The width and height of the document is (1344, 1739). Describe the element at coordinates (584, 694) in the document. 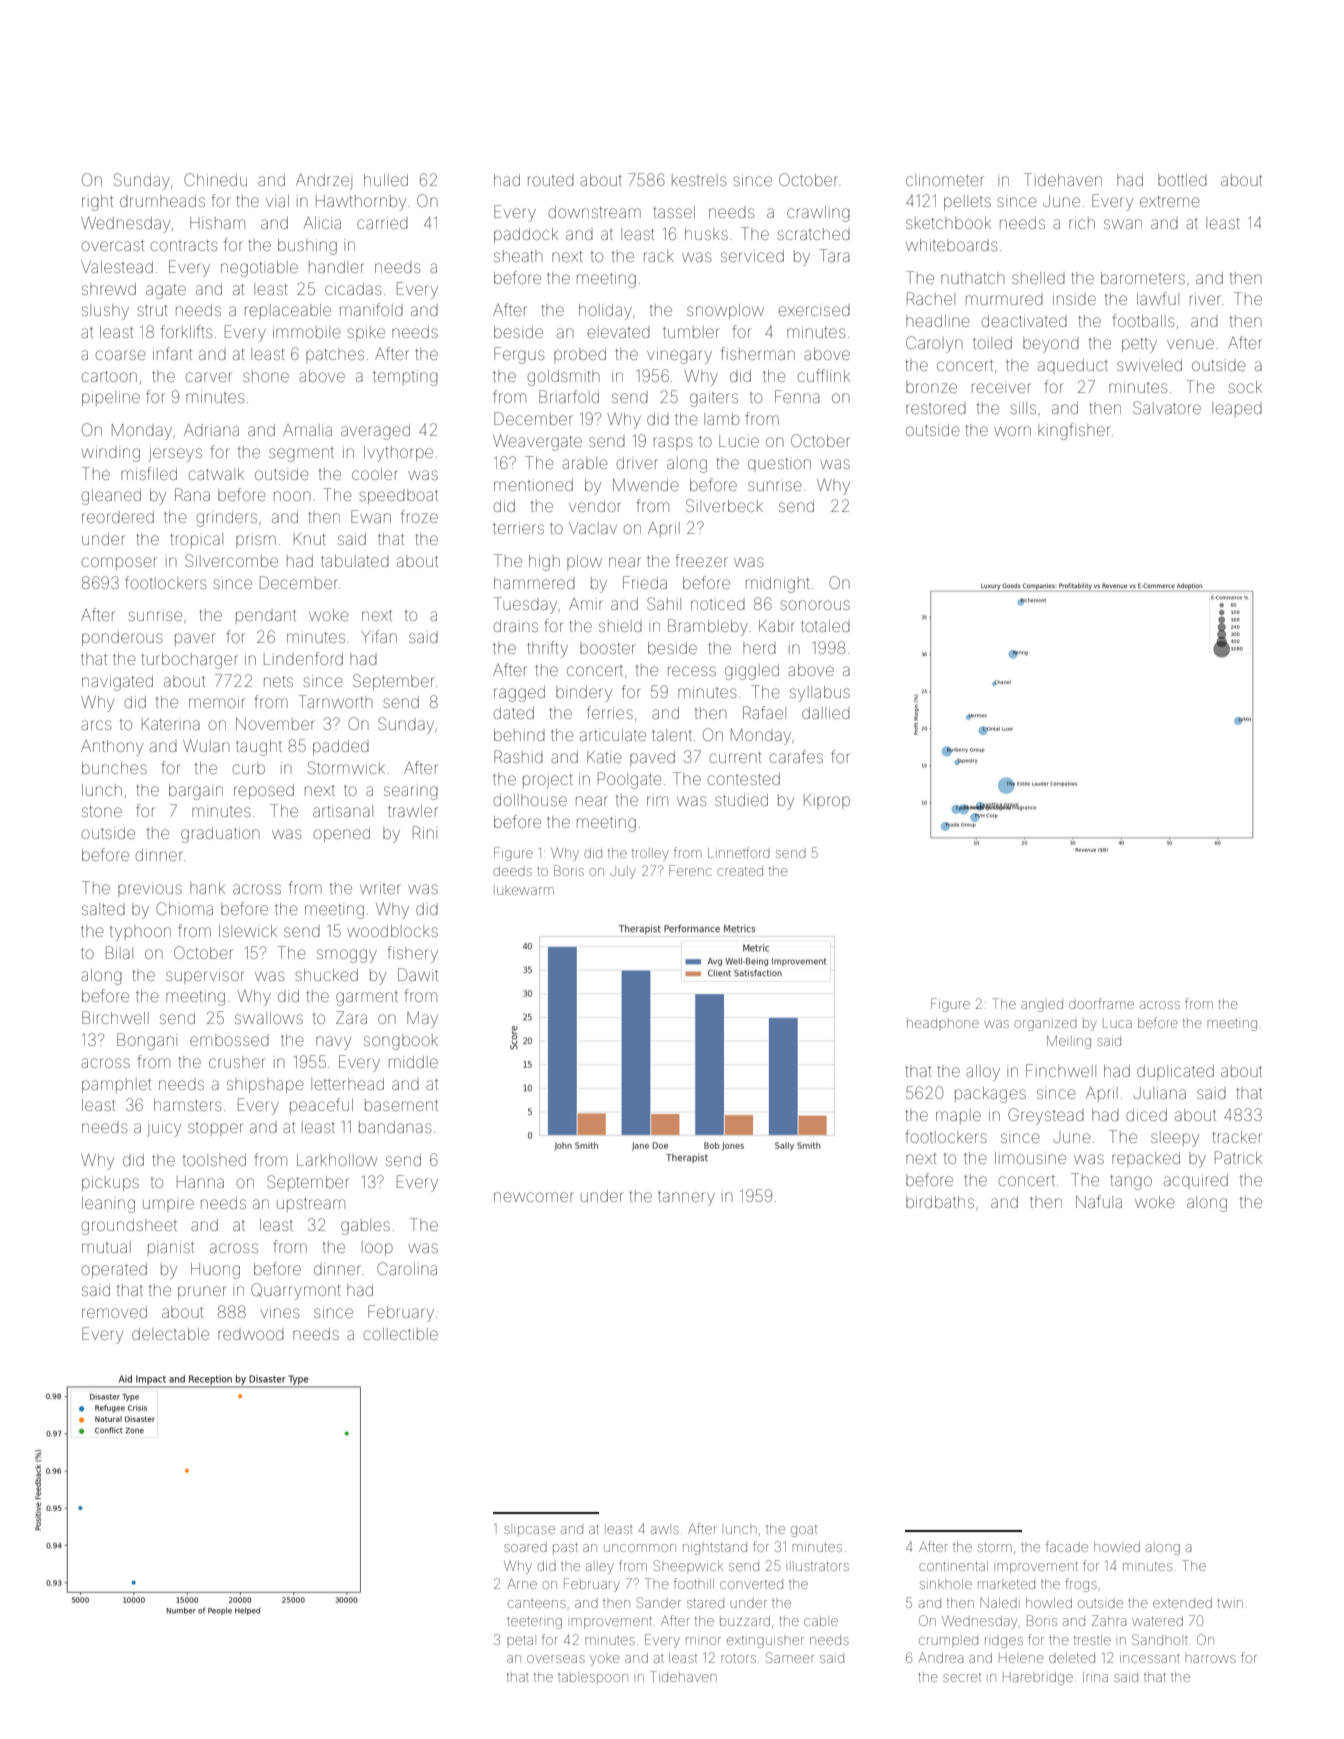

I see `bindery` at that location.
